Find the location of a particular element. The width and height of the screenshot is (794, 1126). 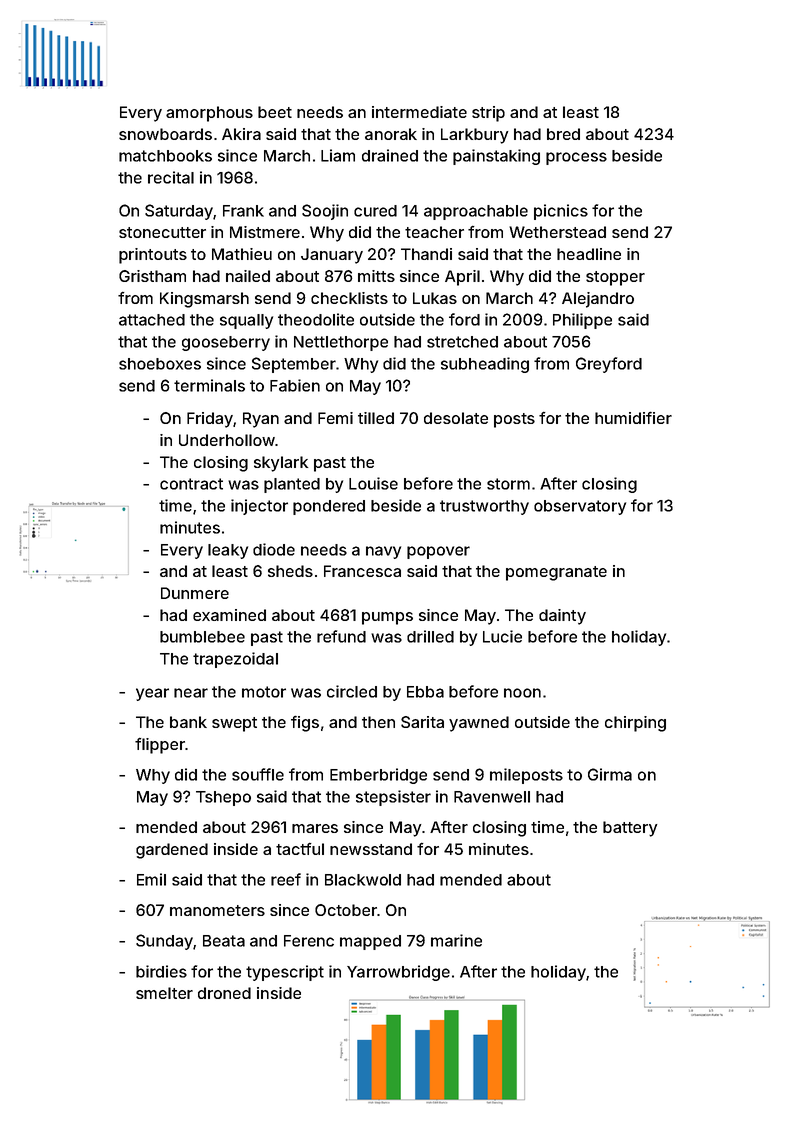

bred is located at coordinates (563, 134).
